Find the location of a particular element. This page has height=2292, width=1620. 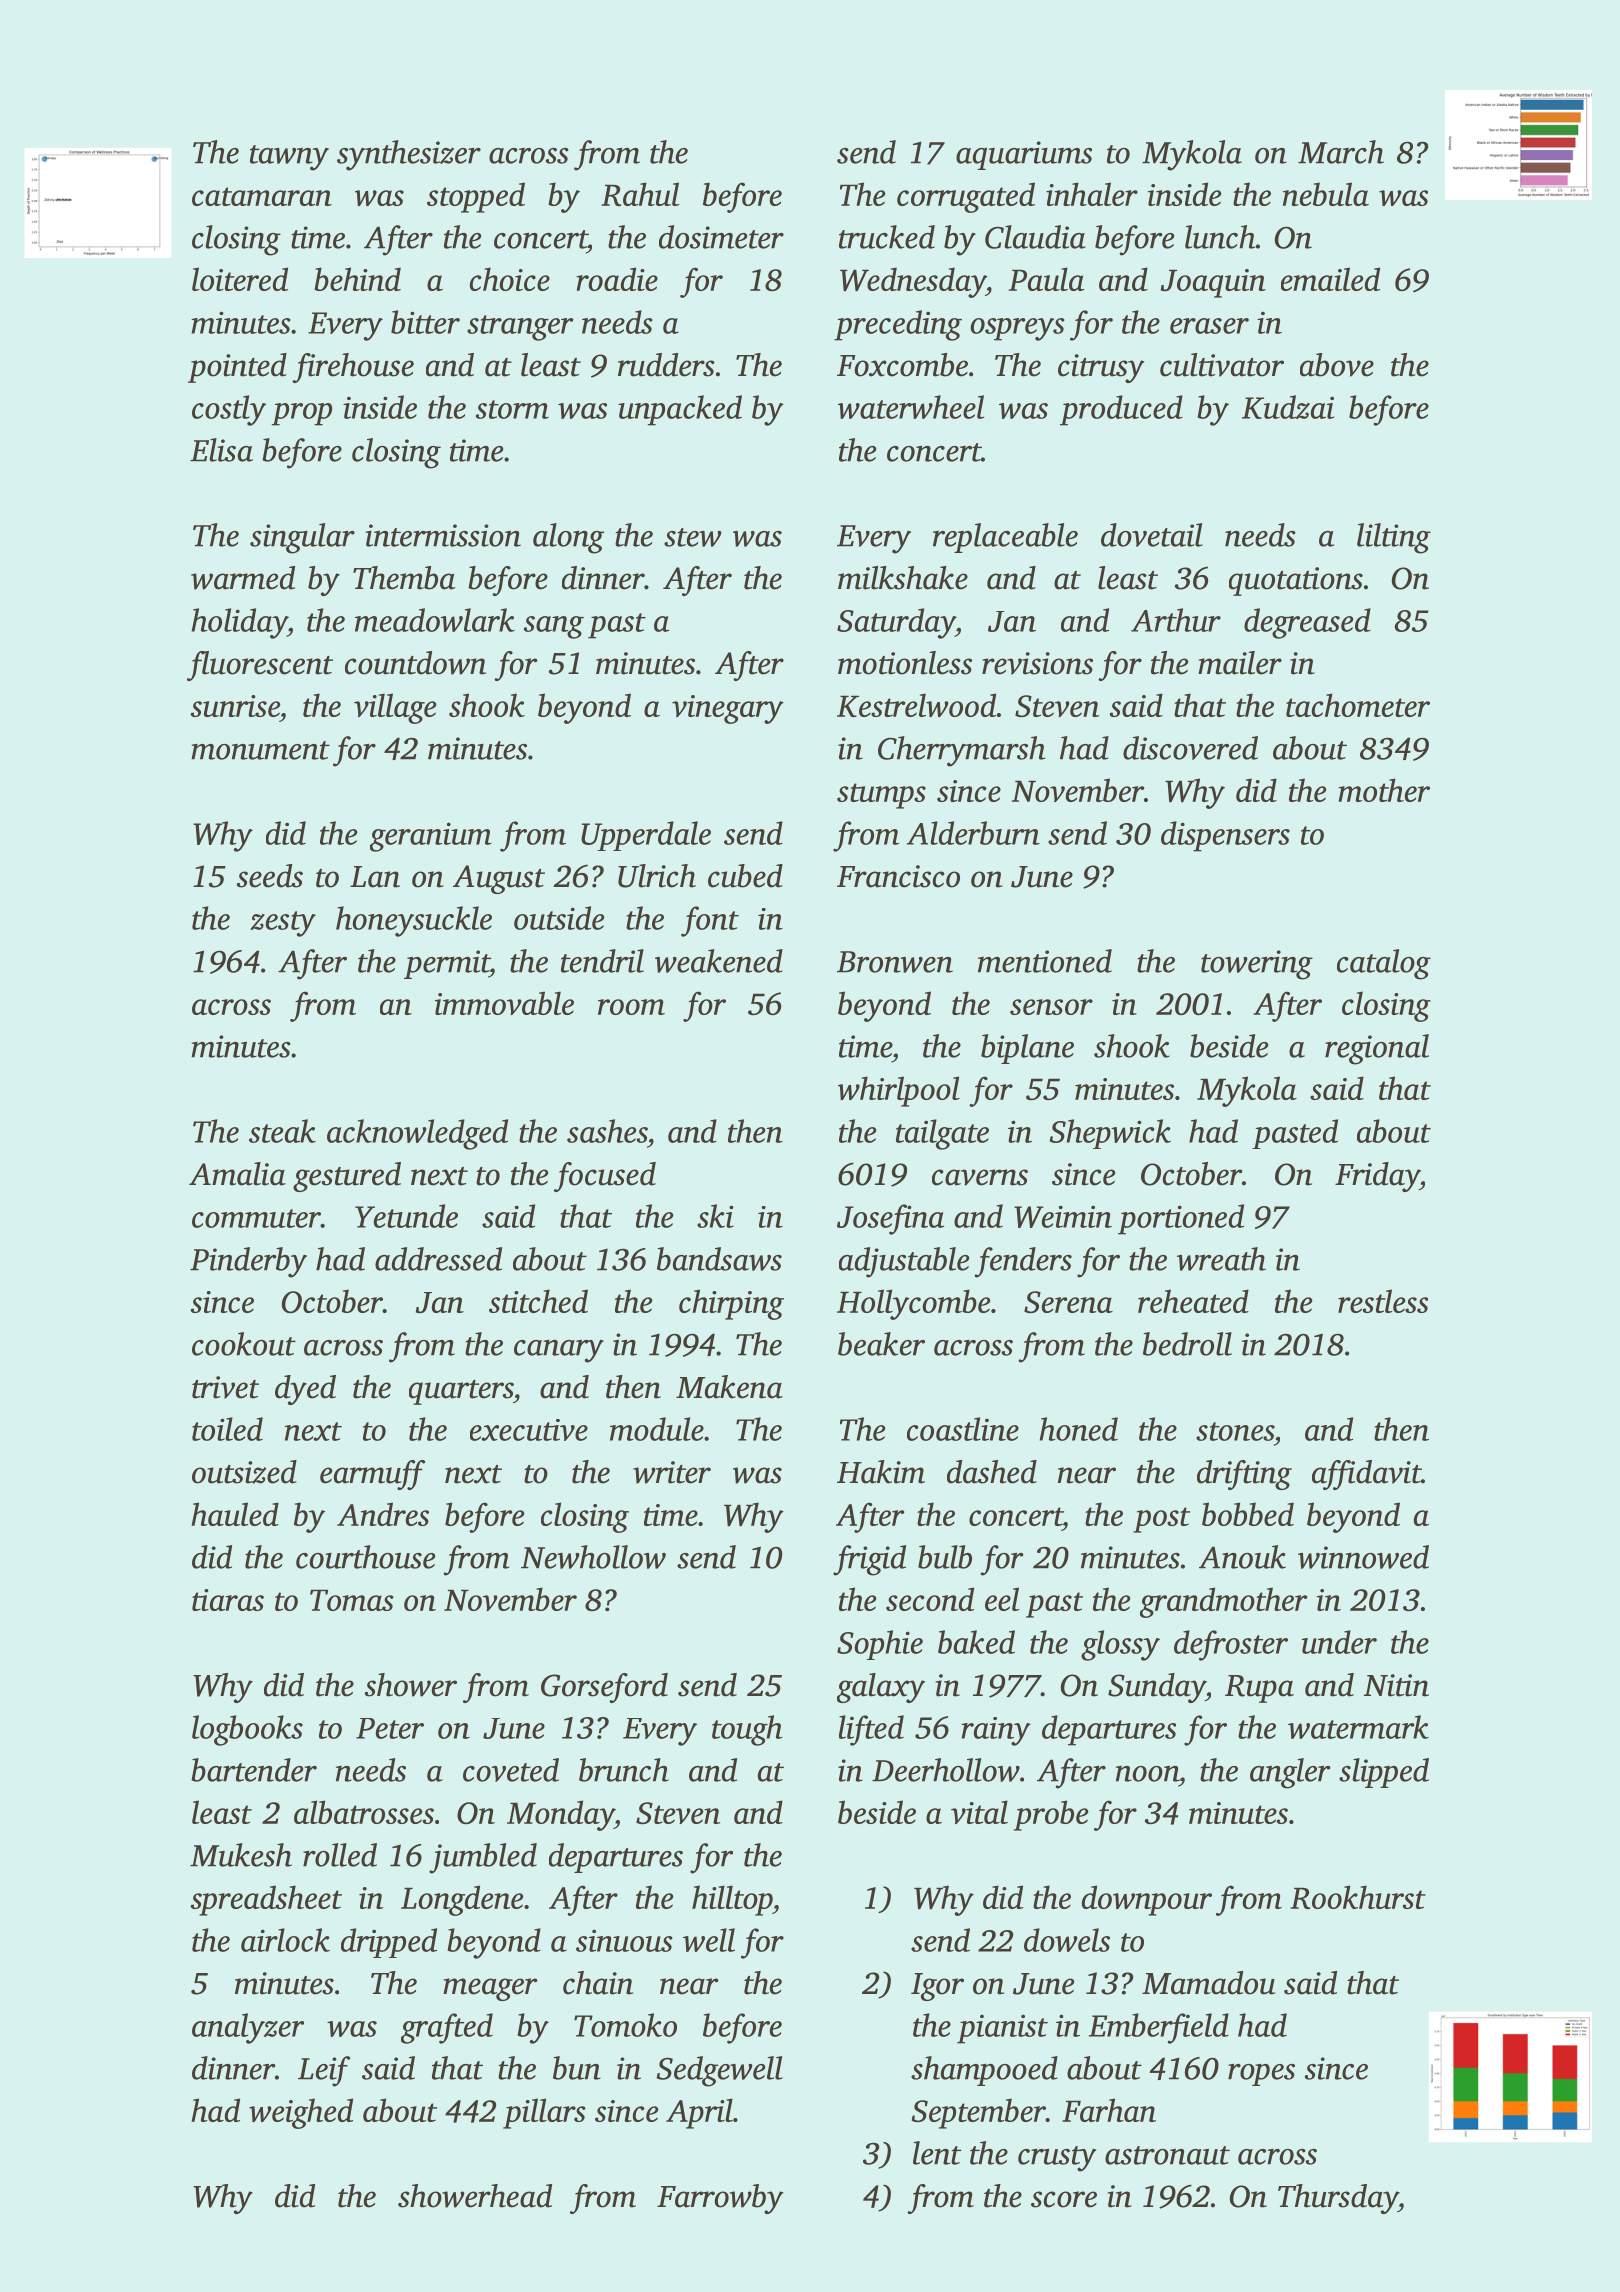

regional is located at coordinates (1377, 1049).
